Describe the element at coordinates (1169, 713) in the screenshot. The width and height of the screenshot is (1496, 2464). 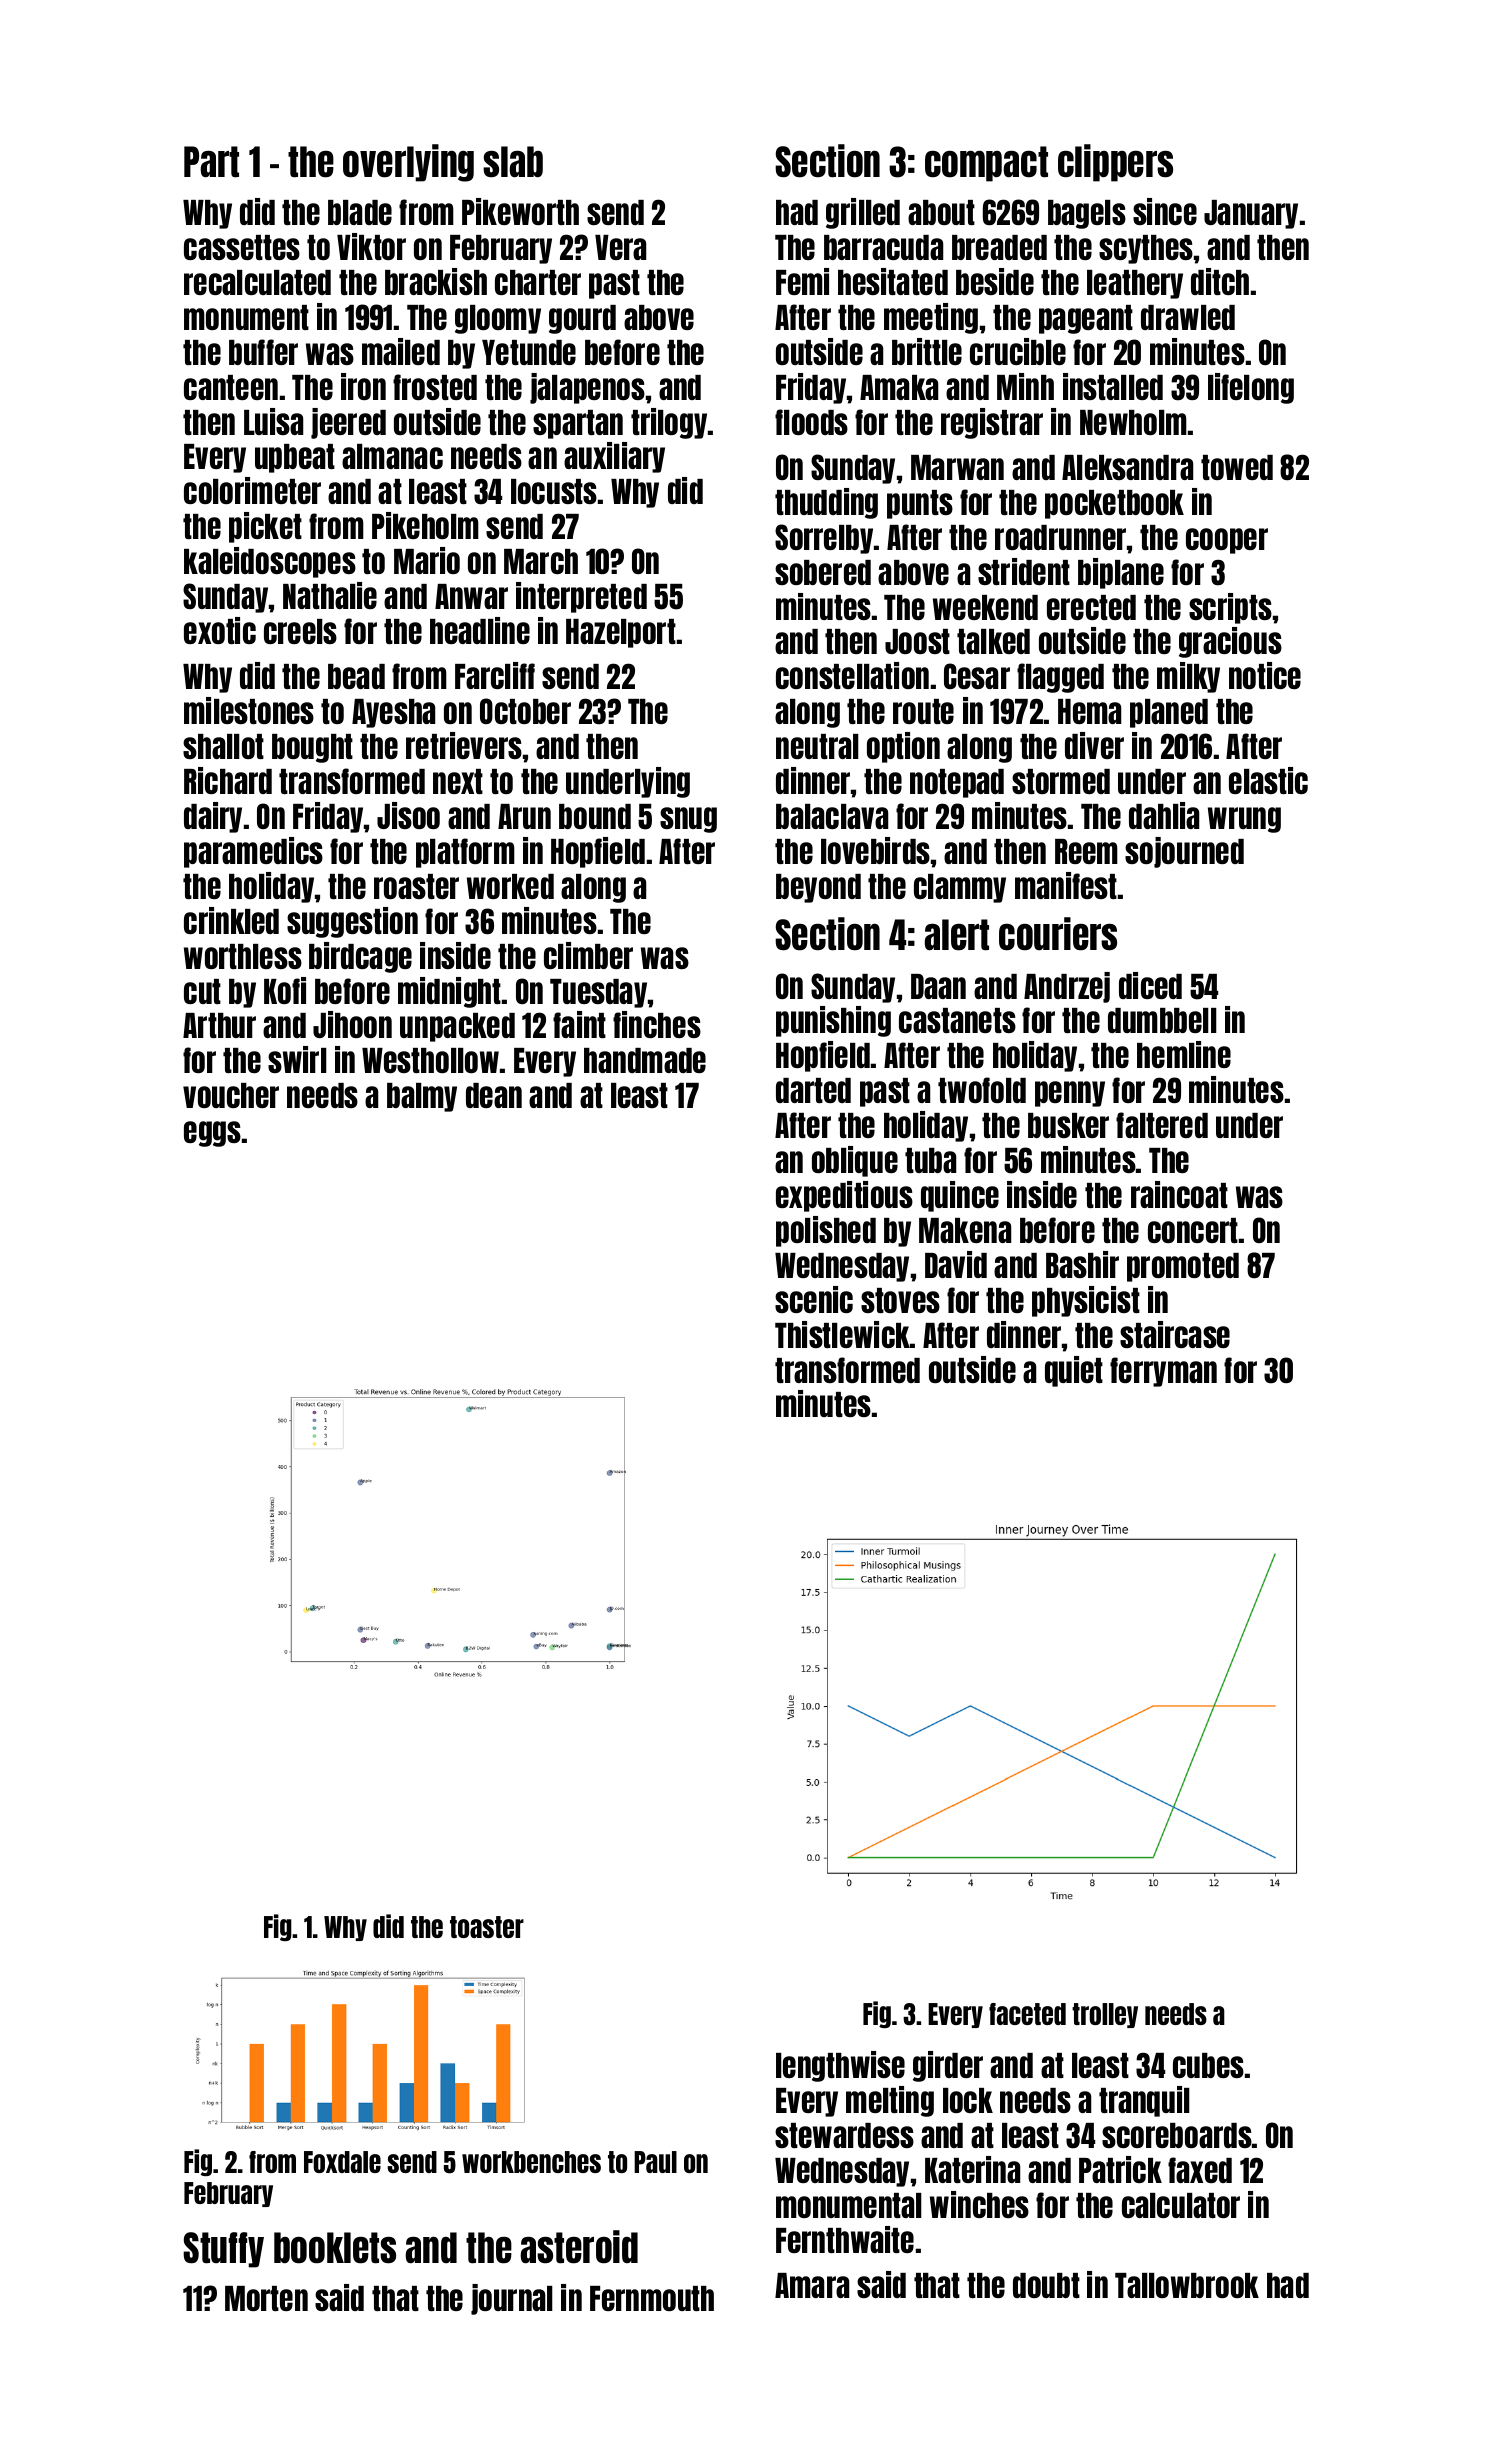
I see `planed` at that location.
